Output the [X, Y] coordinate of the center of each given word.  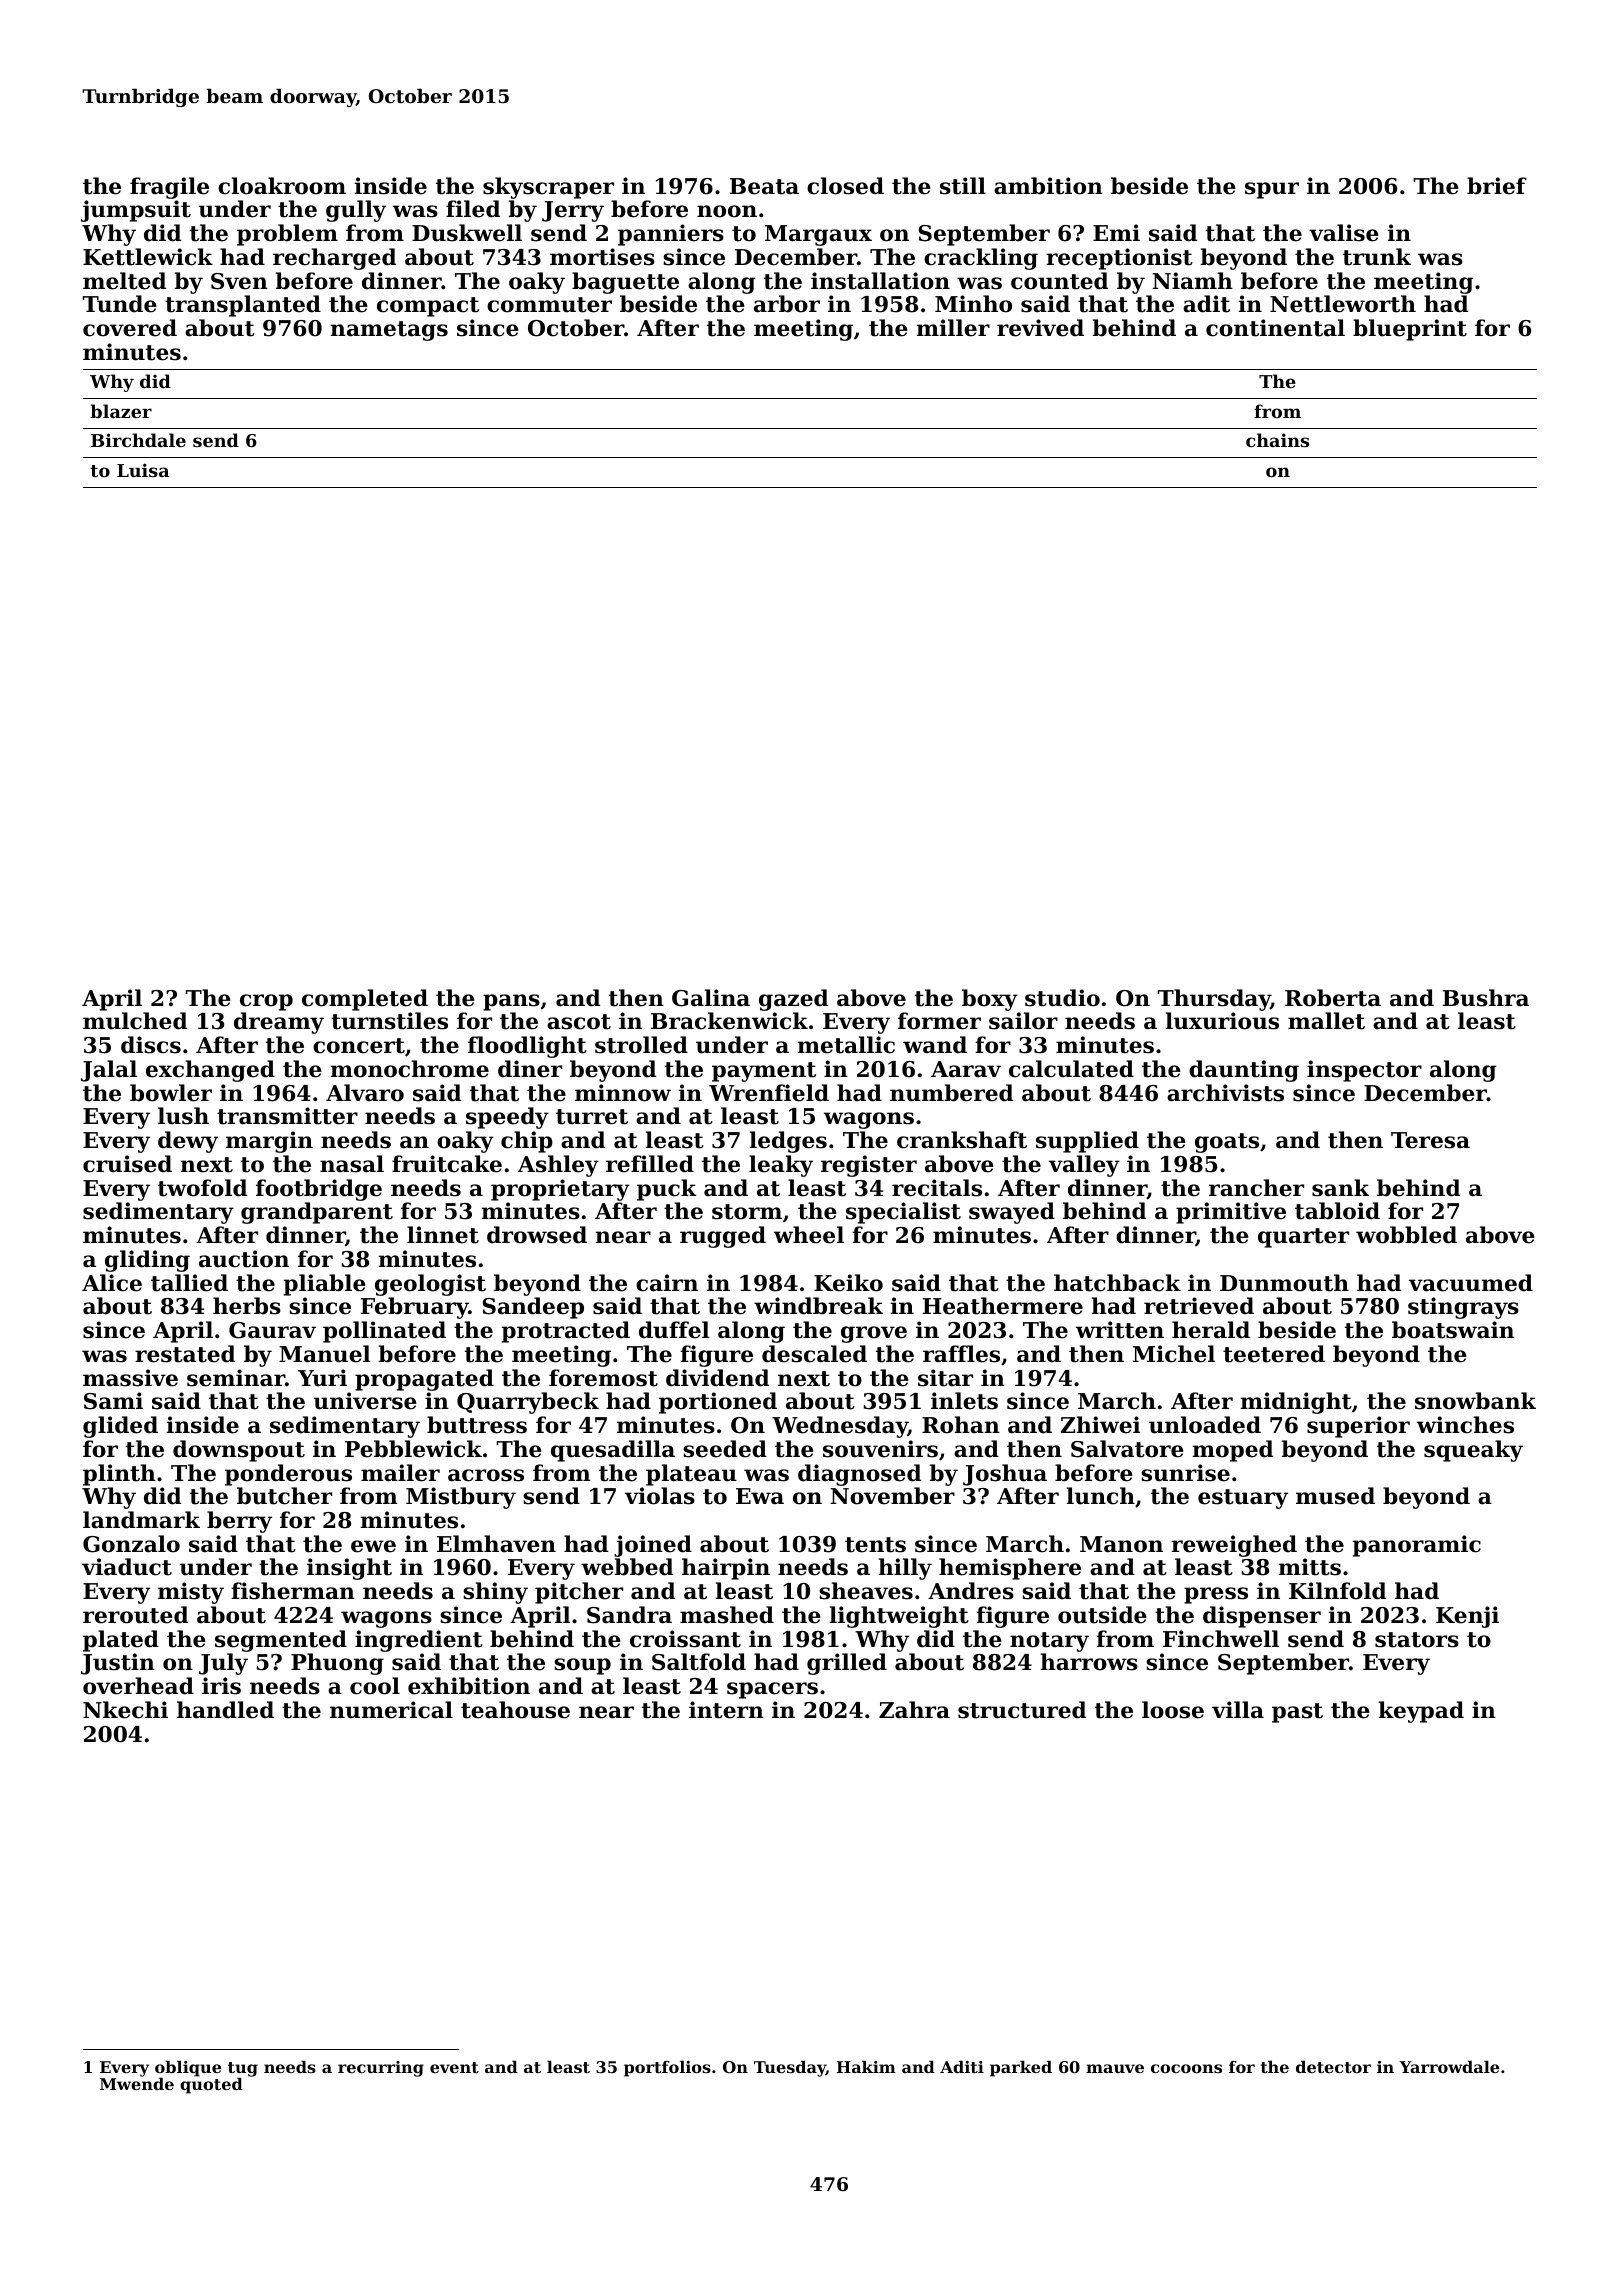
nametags [389, 331]
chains [1277, 440]
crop [266, 1002]
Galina [711, 998]
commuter [549, 305]
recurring [381, 2069]
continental [1275, 328]
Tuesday [790, 2068]
